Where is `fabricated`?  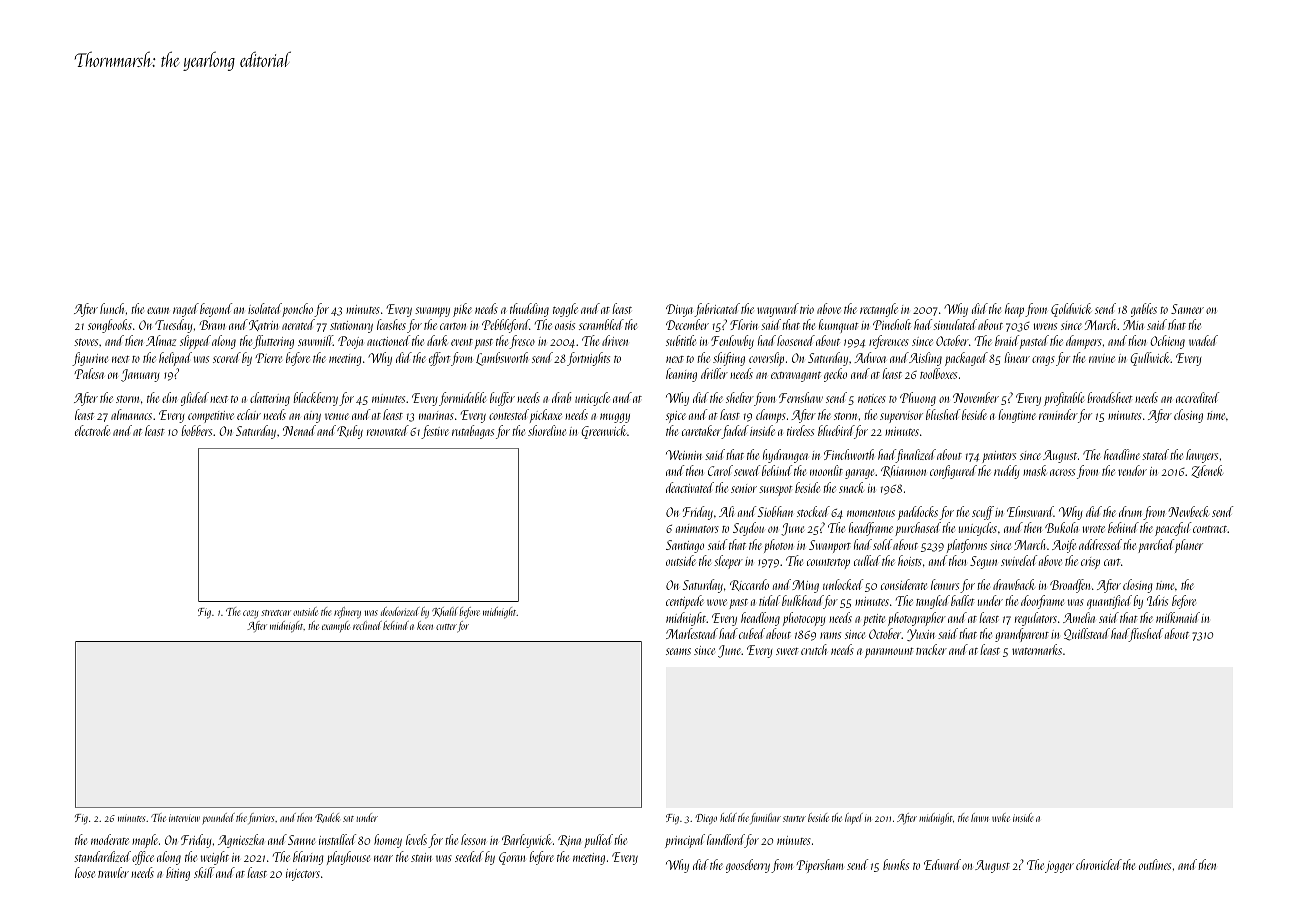
fabricated is located at coordinates (717, 310).
